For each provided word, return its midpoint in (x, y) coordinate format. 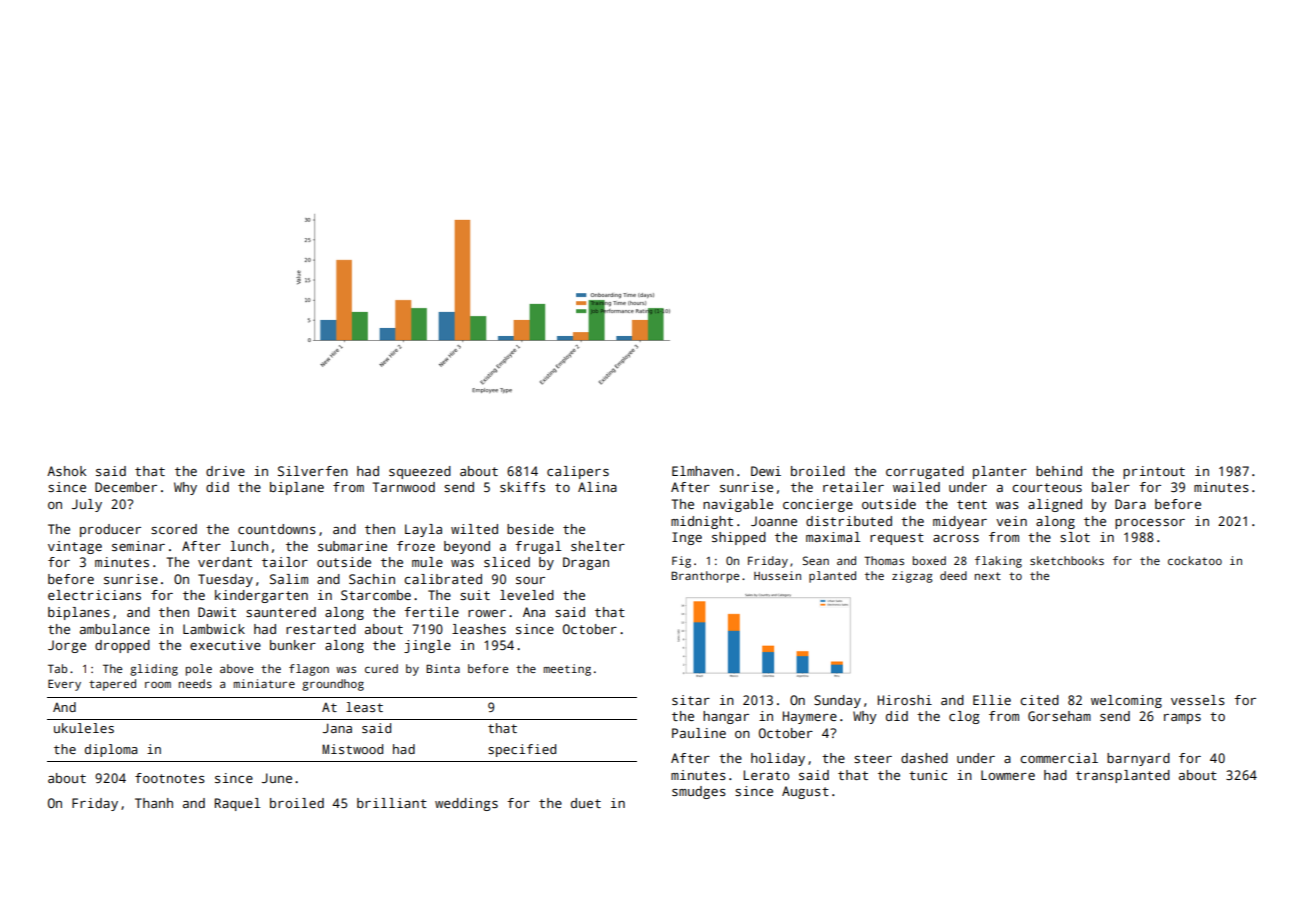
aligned (1055, 505)
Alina (597, 487)
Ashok (66, 471)
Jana (337, 728)
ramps (1182, 719)
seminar (138, 546)
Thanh (154, 803)
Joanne (774, 521)
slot (1075, 537)
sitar (691, 700)
